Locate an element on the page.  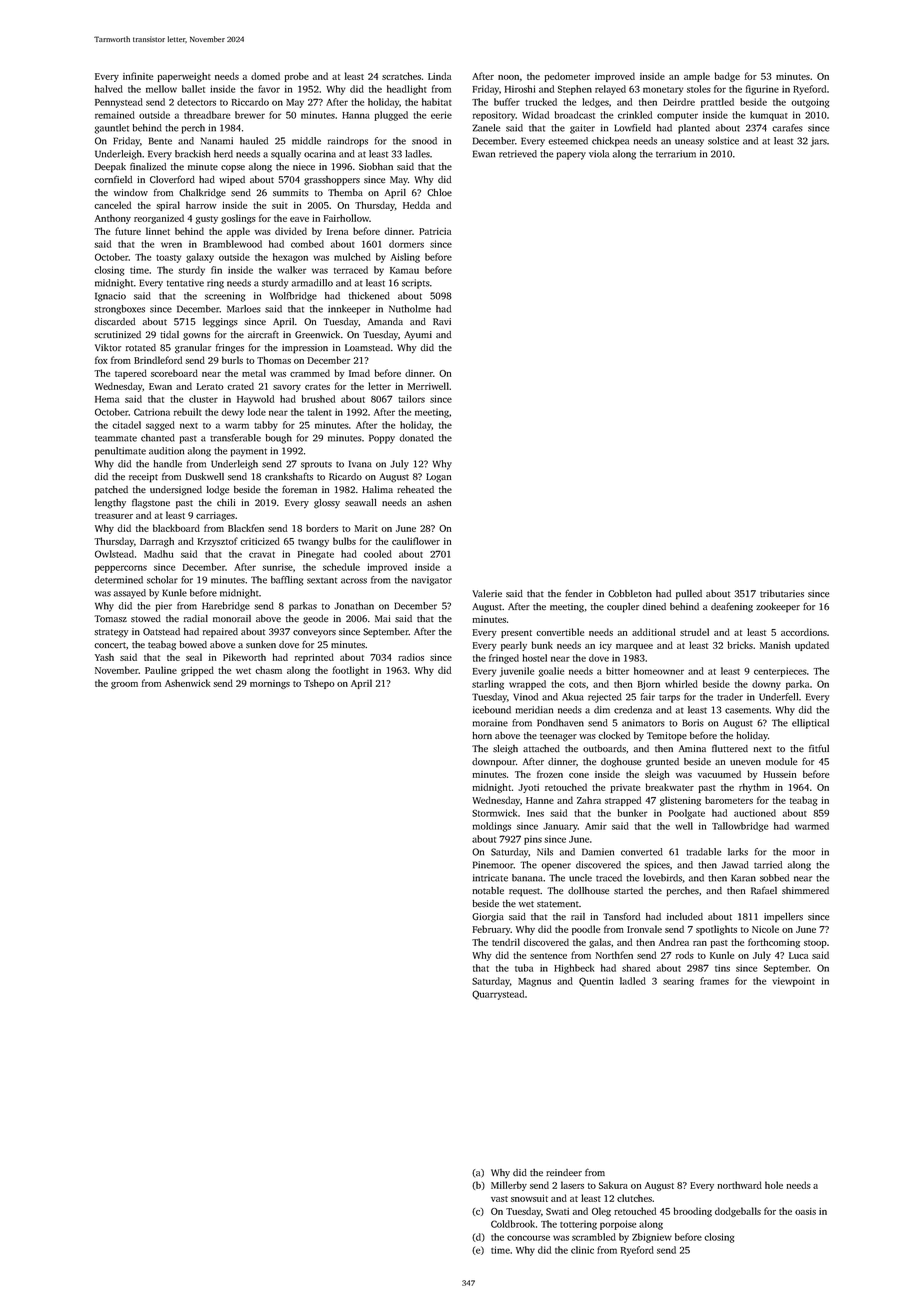
ample is located at coordinates (697, 77).
